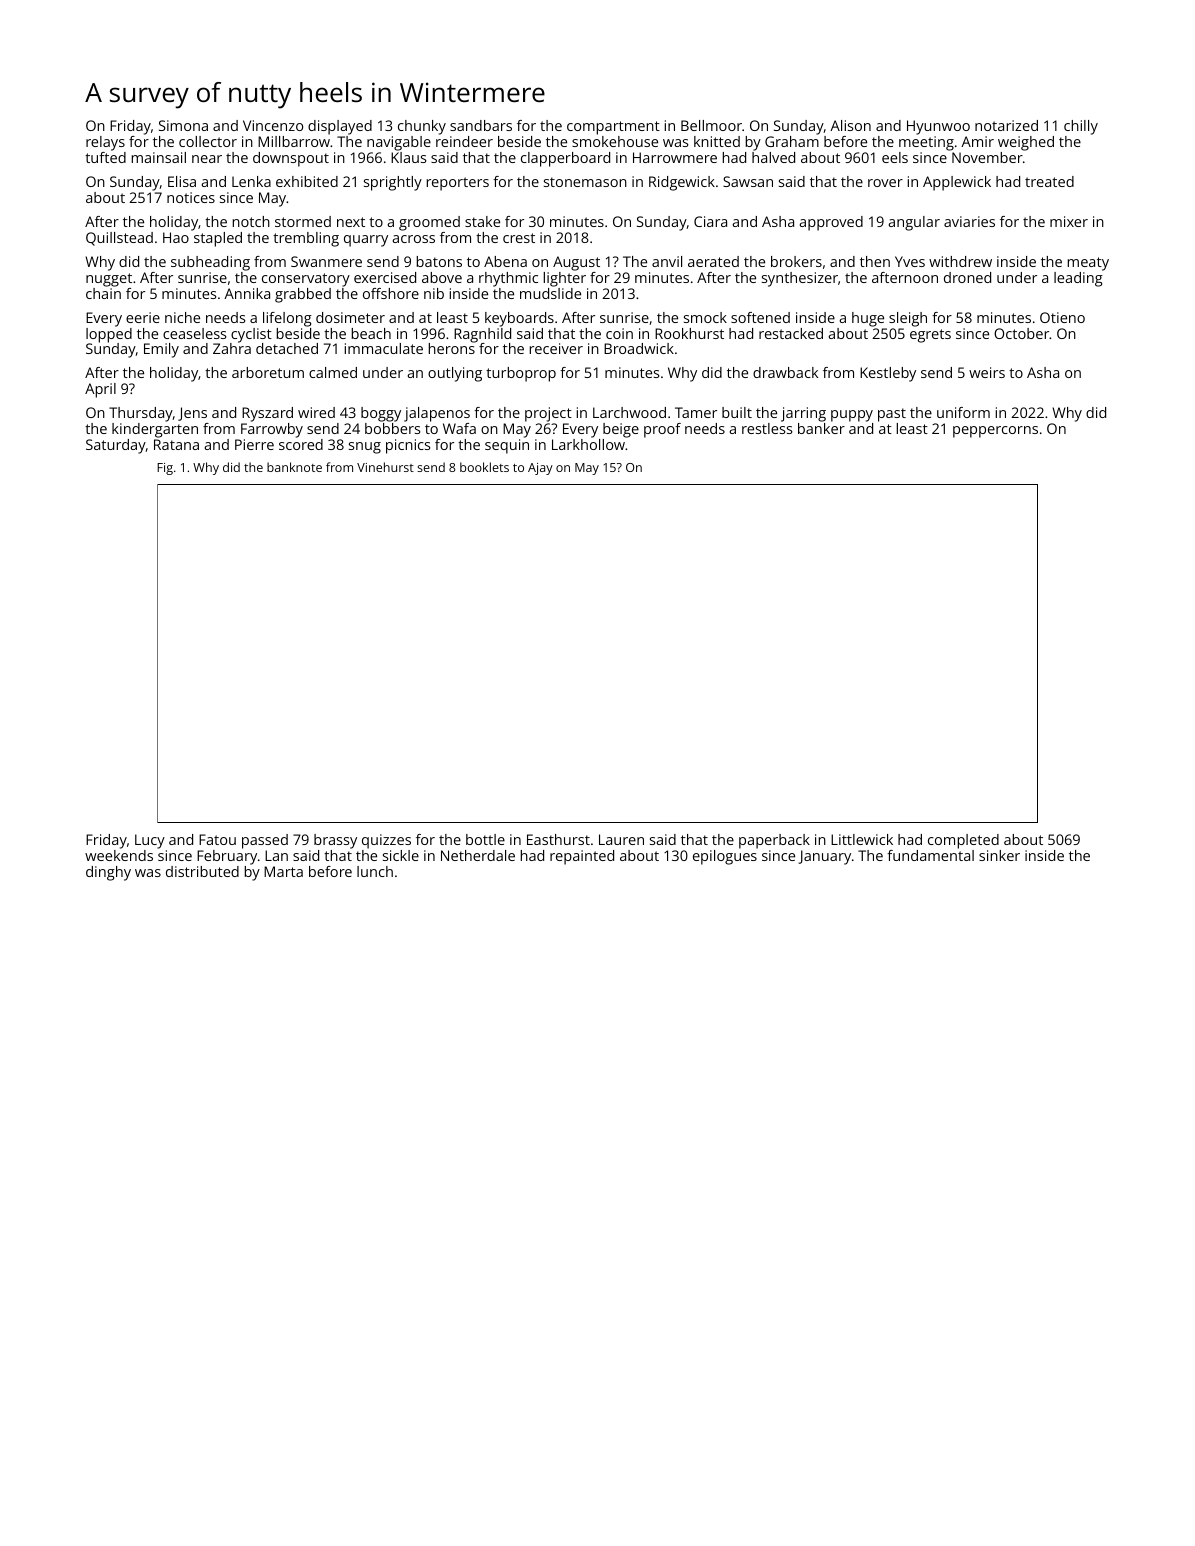 The image size is (1195, 1546). Describe the element at coordinates (165, 469) in the page. I see `Fig` at that location.
